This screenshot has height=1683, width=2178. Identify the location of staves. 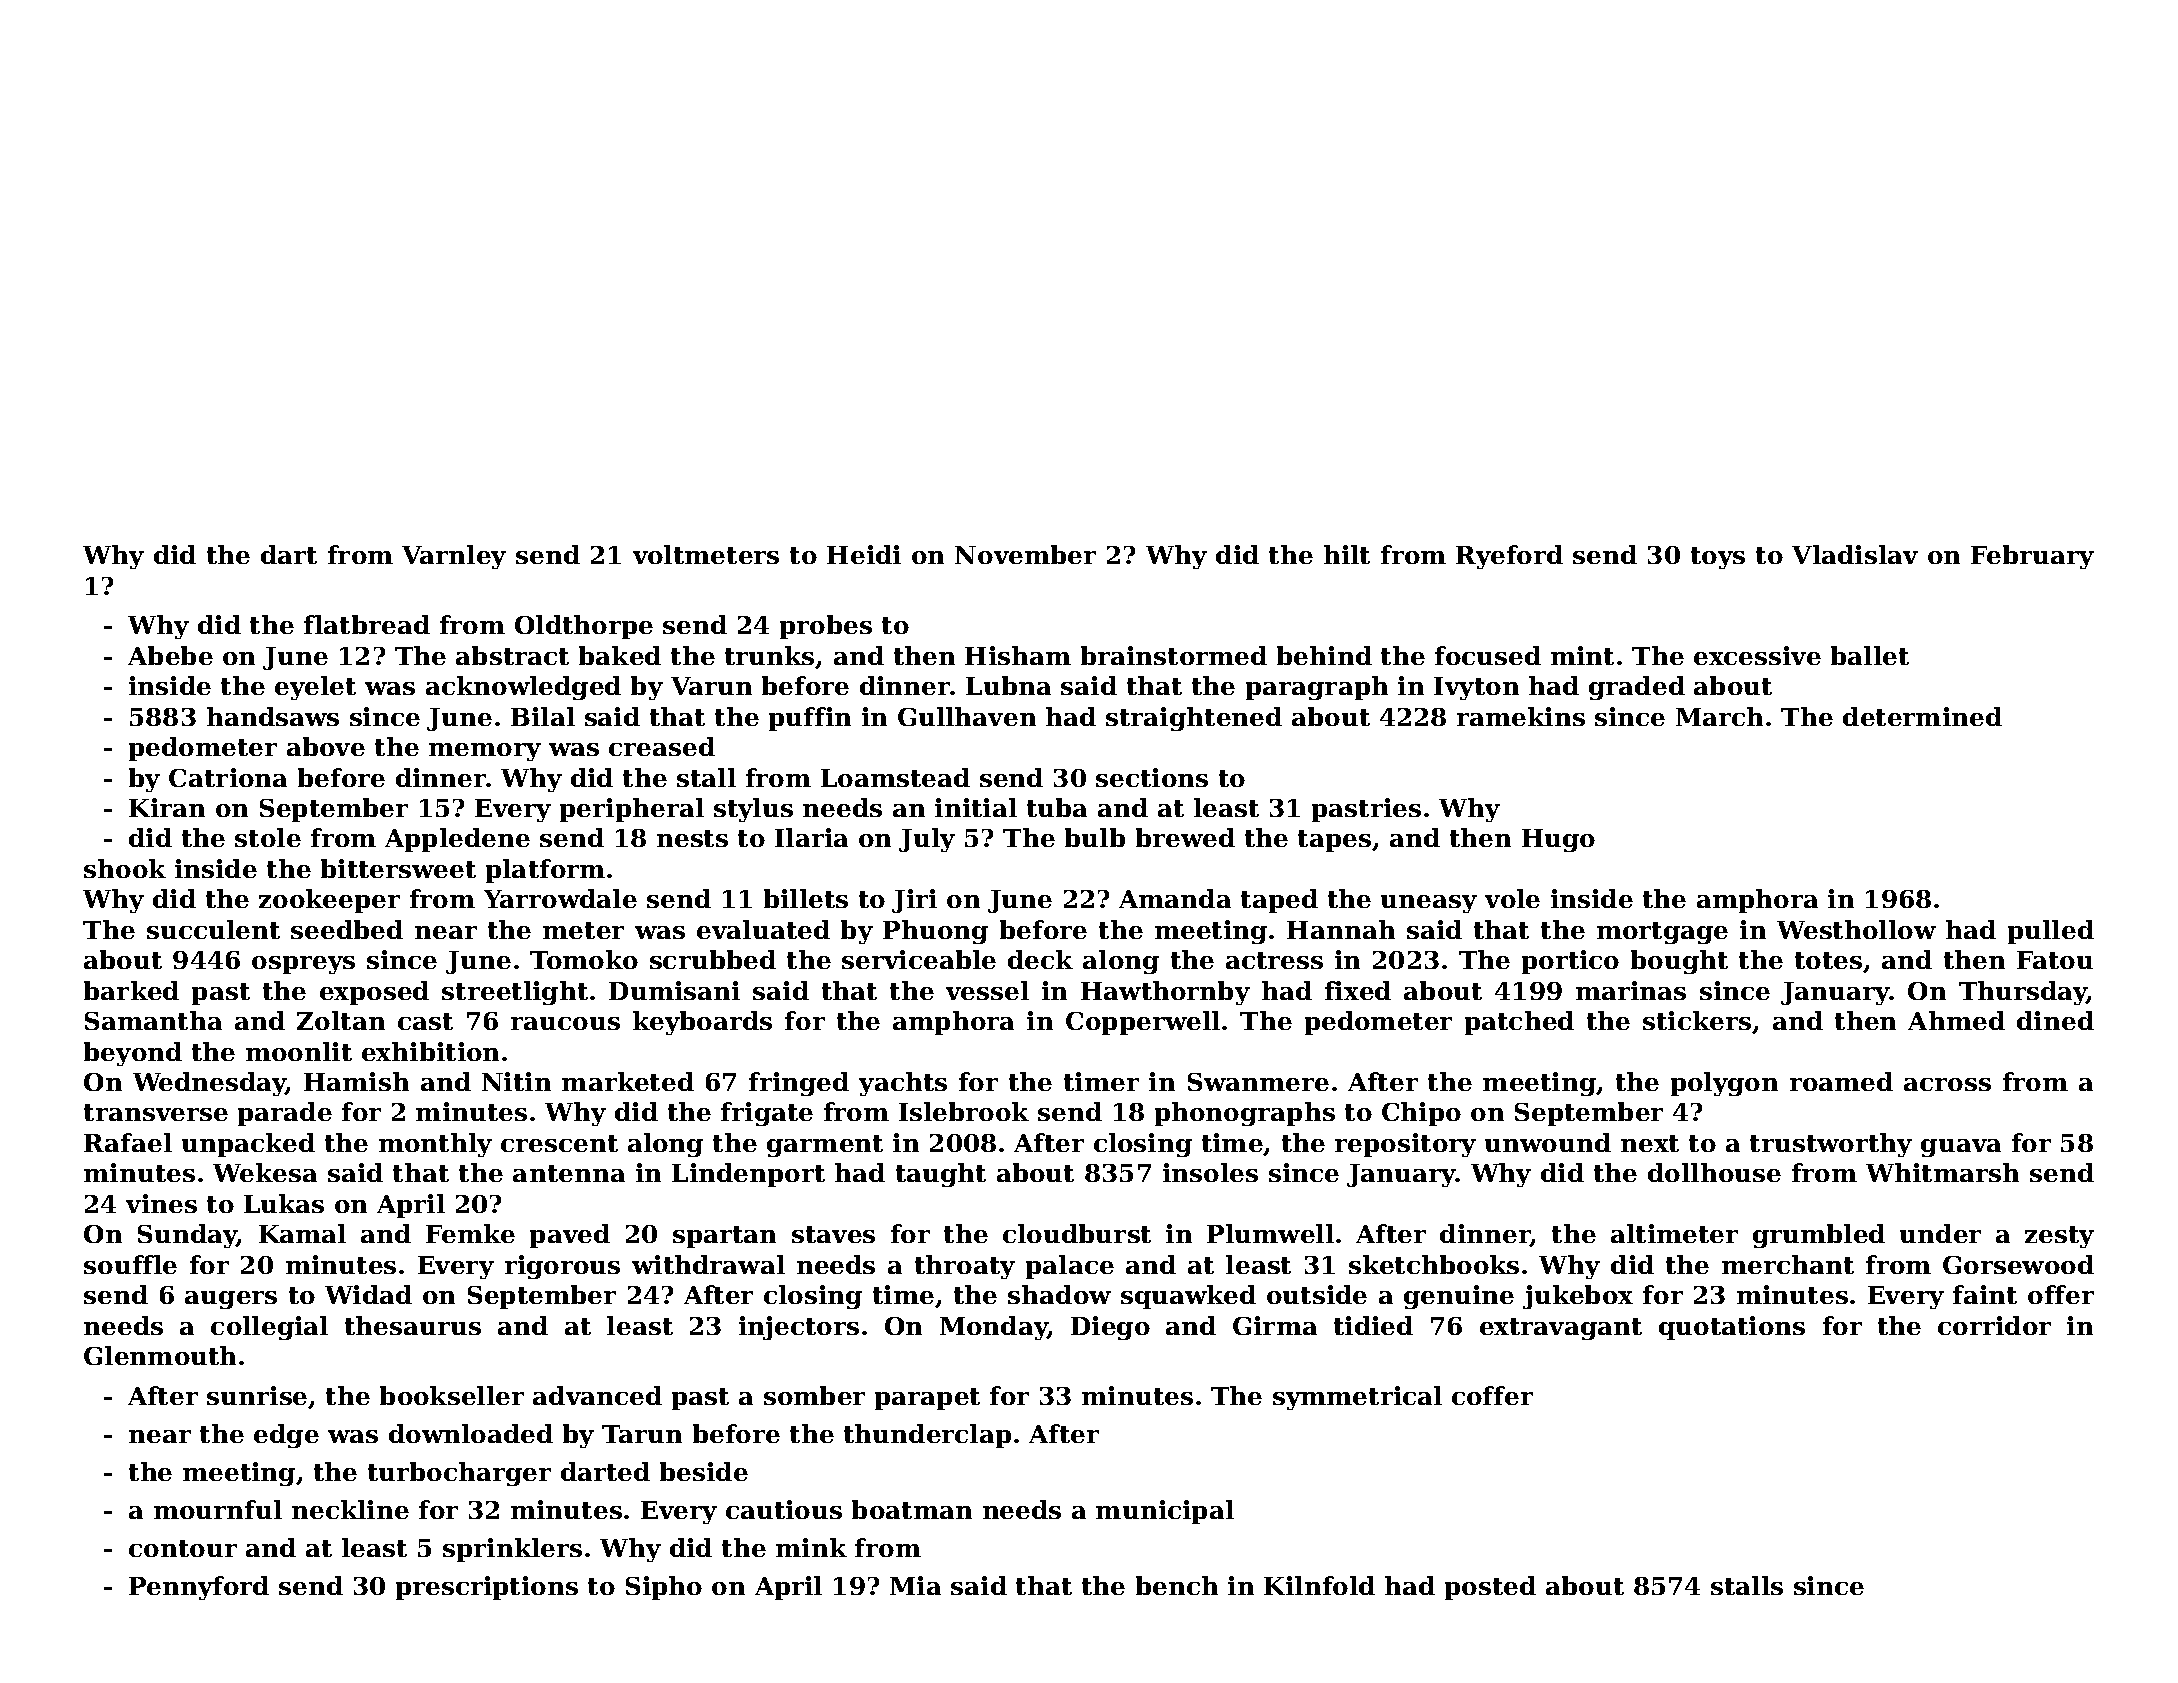
(833, 1234).
